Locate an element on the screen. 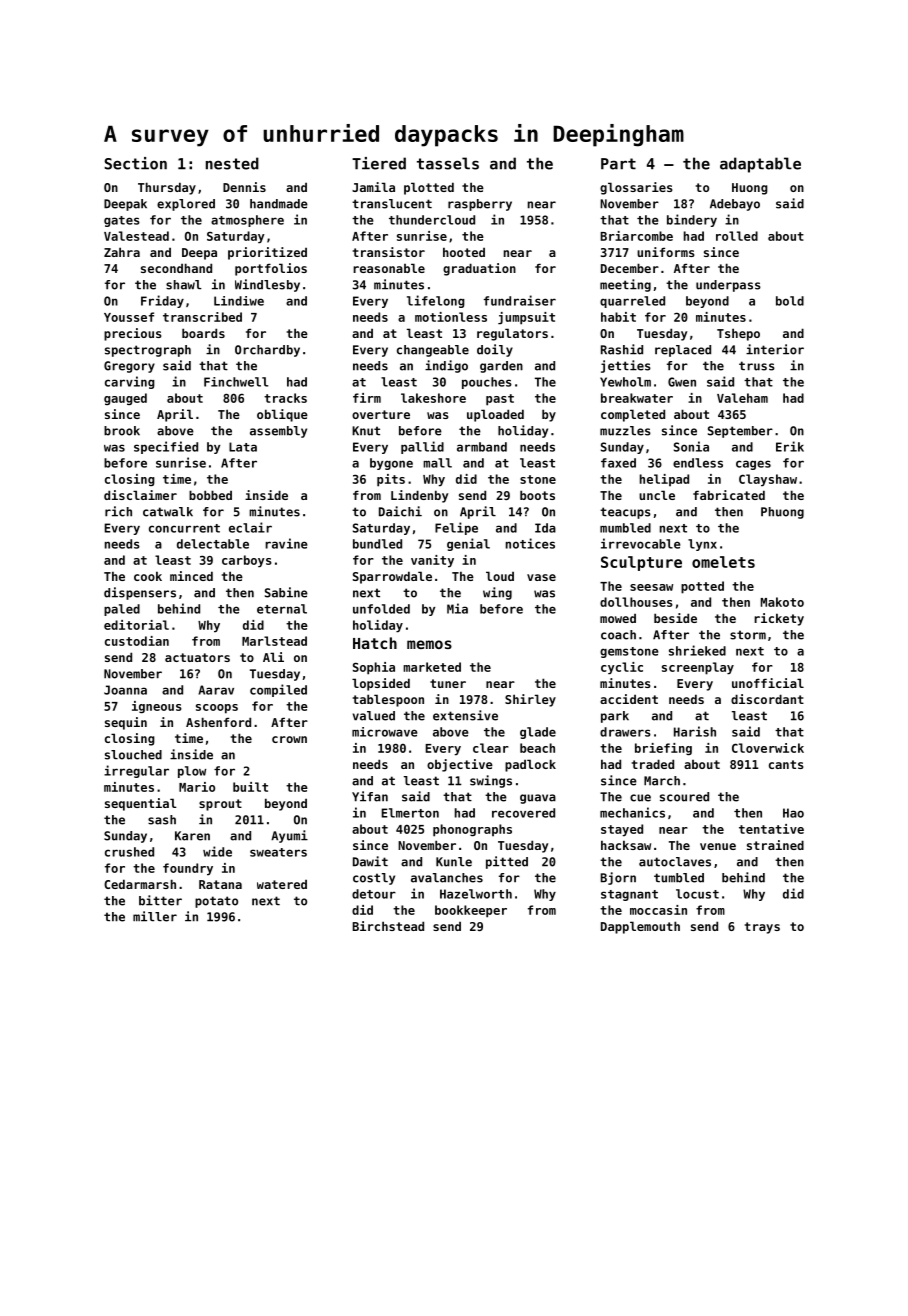  underpass is located at coordinates (728, 286).
